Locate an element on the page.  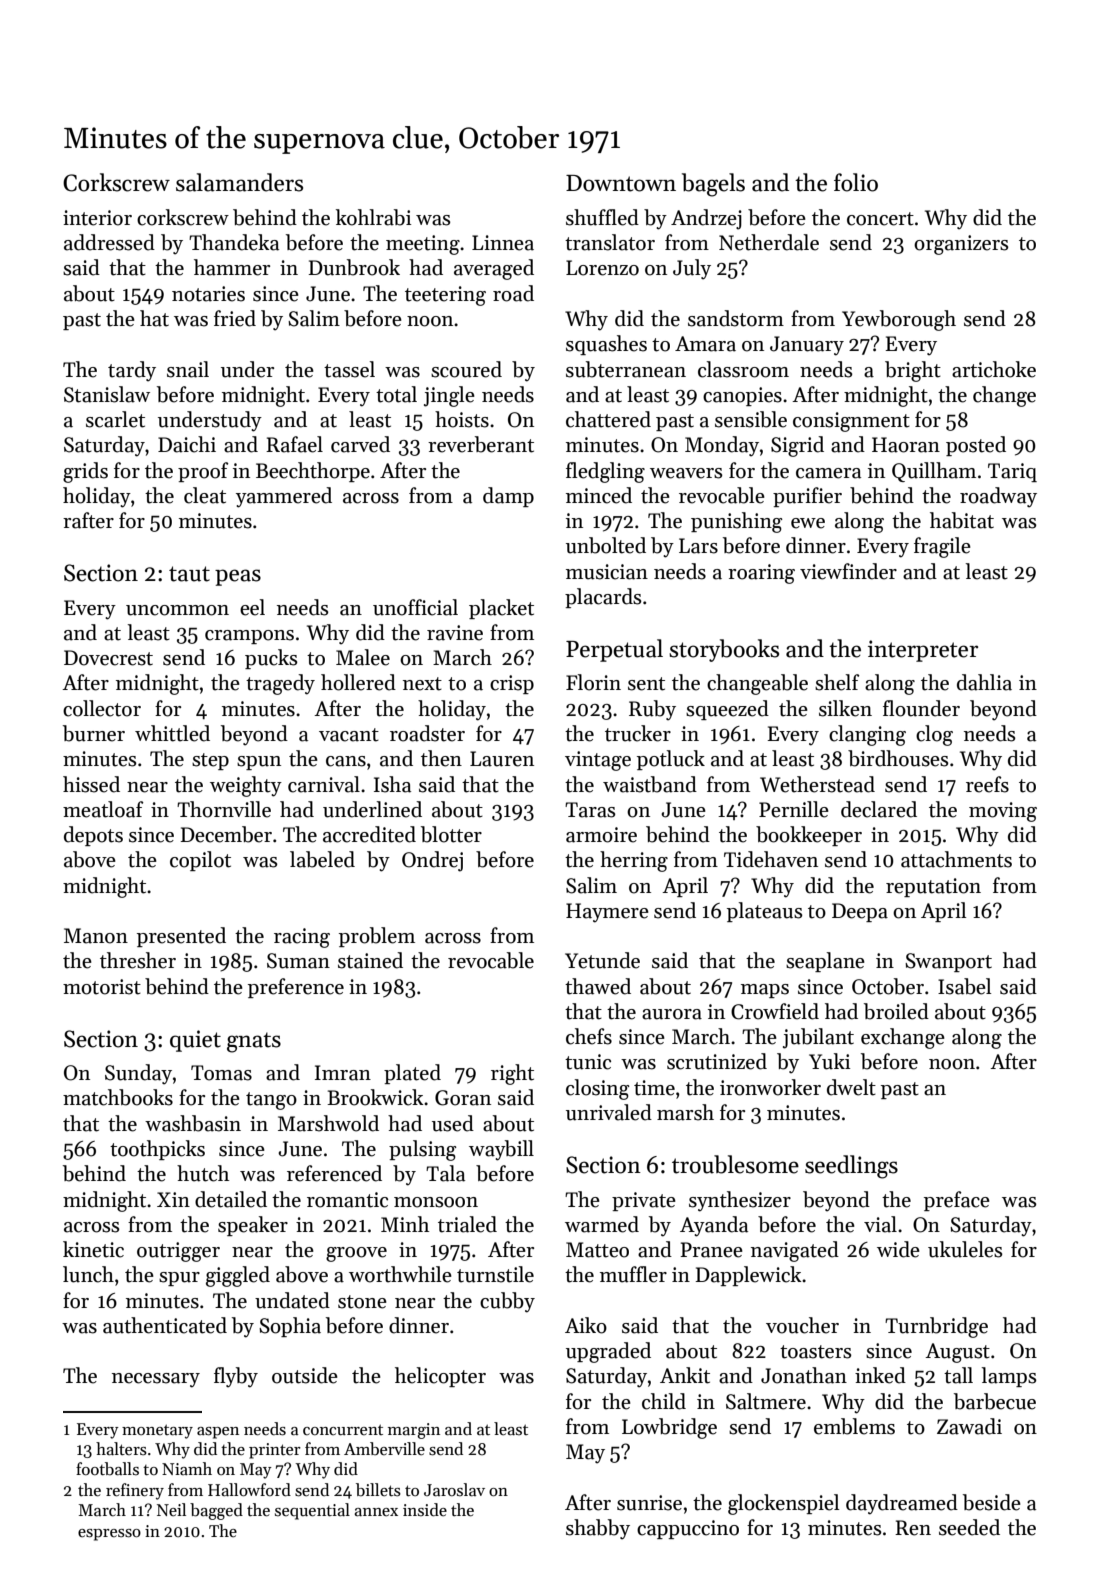
vintage is located at coordinates (598, 761).
